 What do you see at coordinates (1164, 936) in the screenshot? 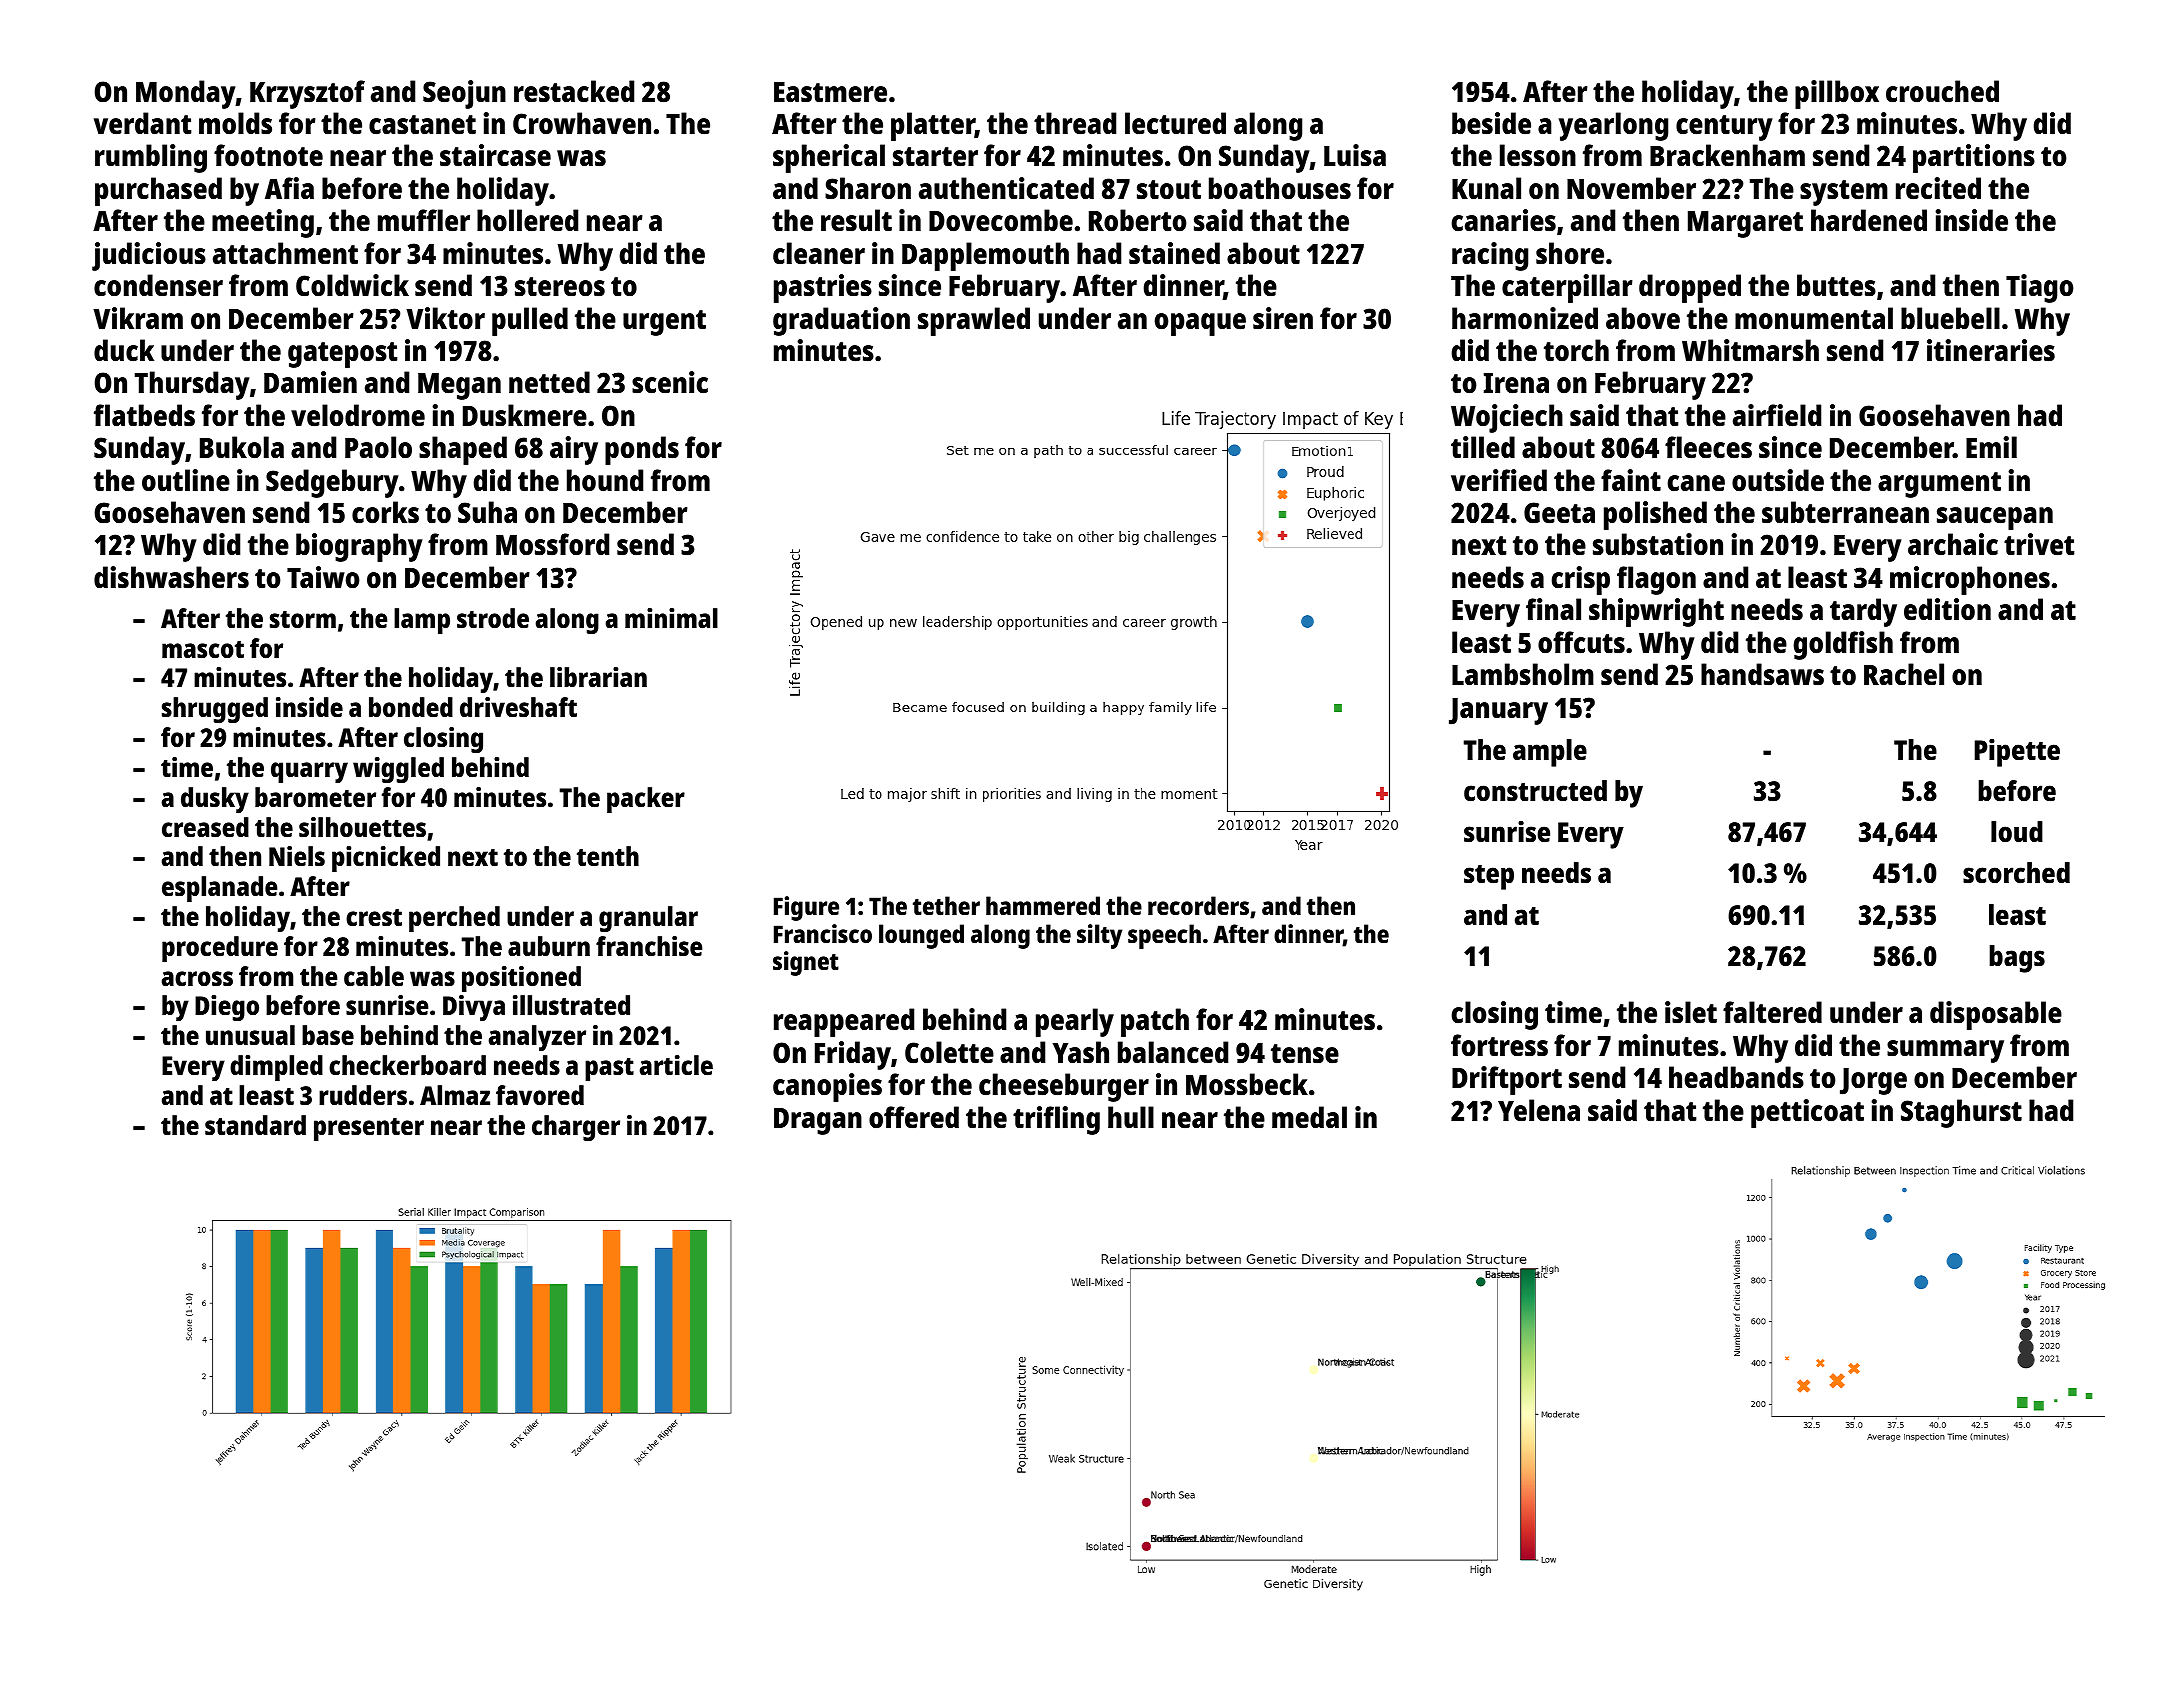
I see `speech` at bounding box center [1164, 936].
